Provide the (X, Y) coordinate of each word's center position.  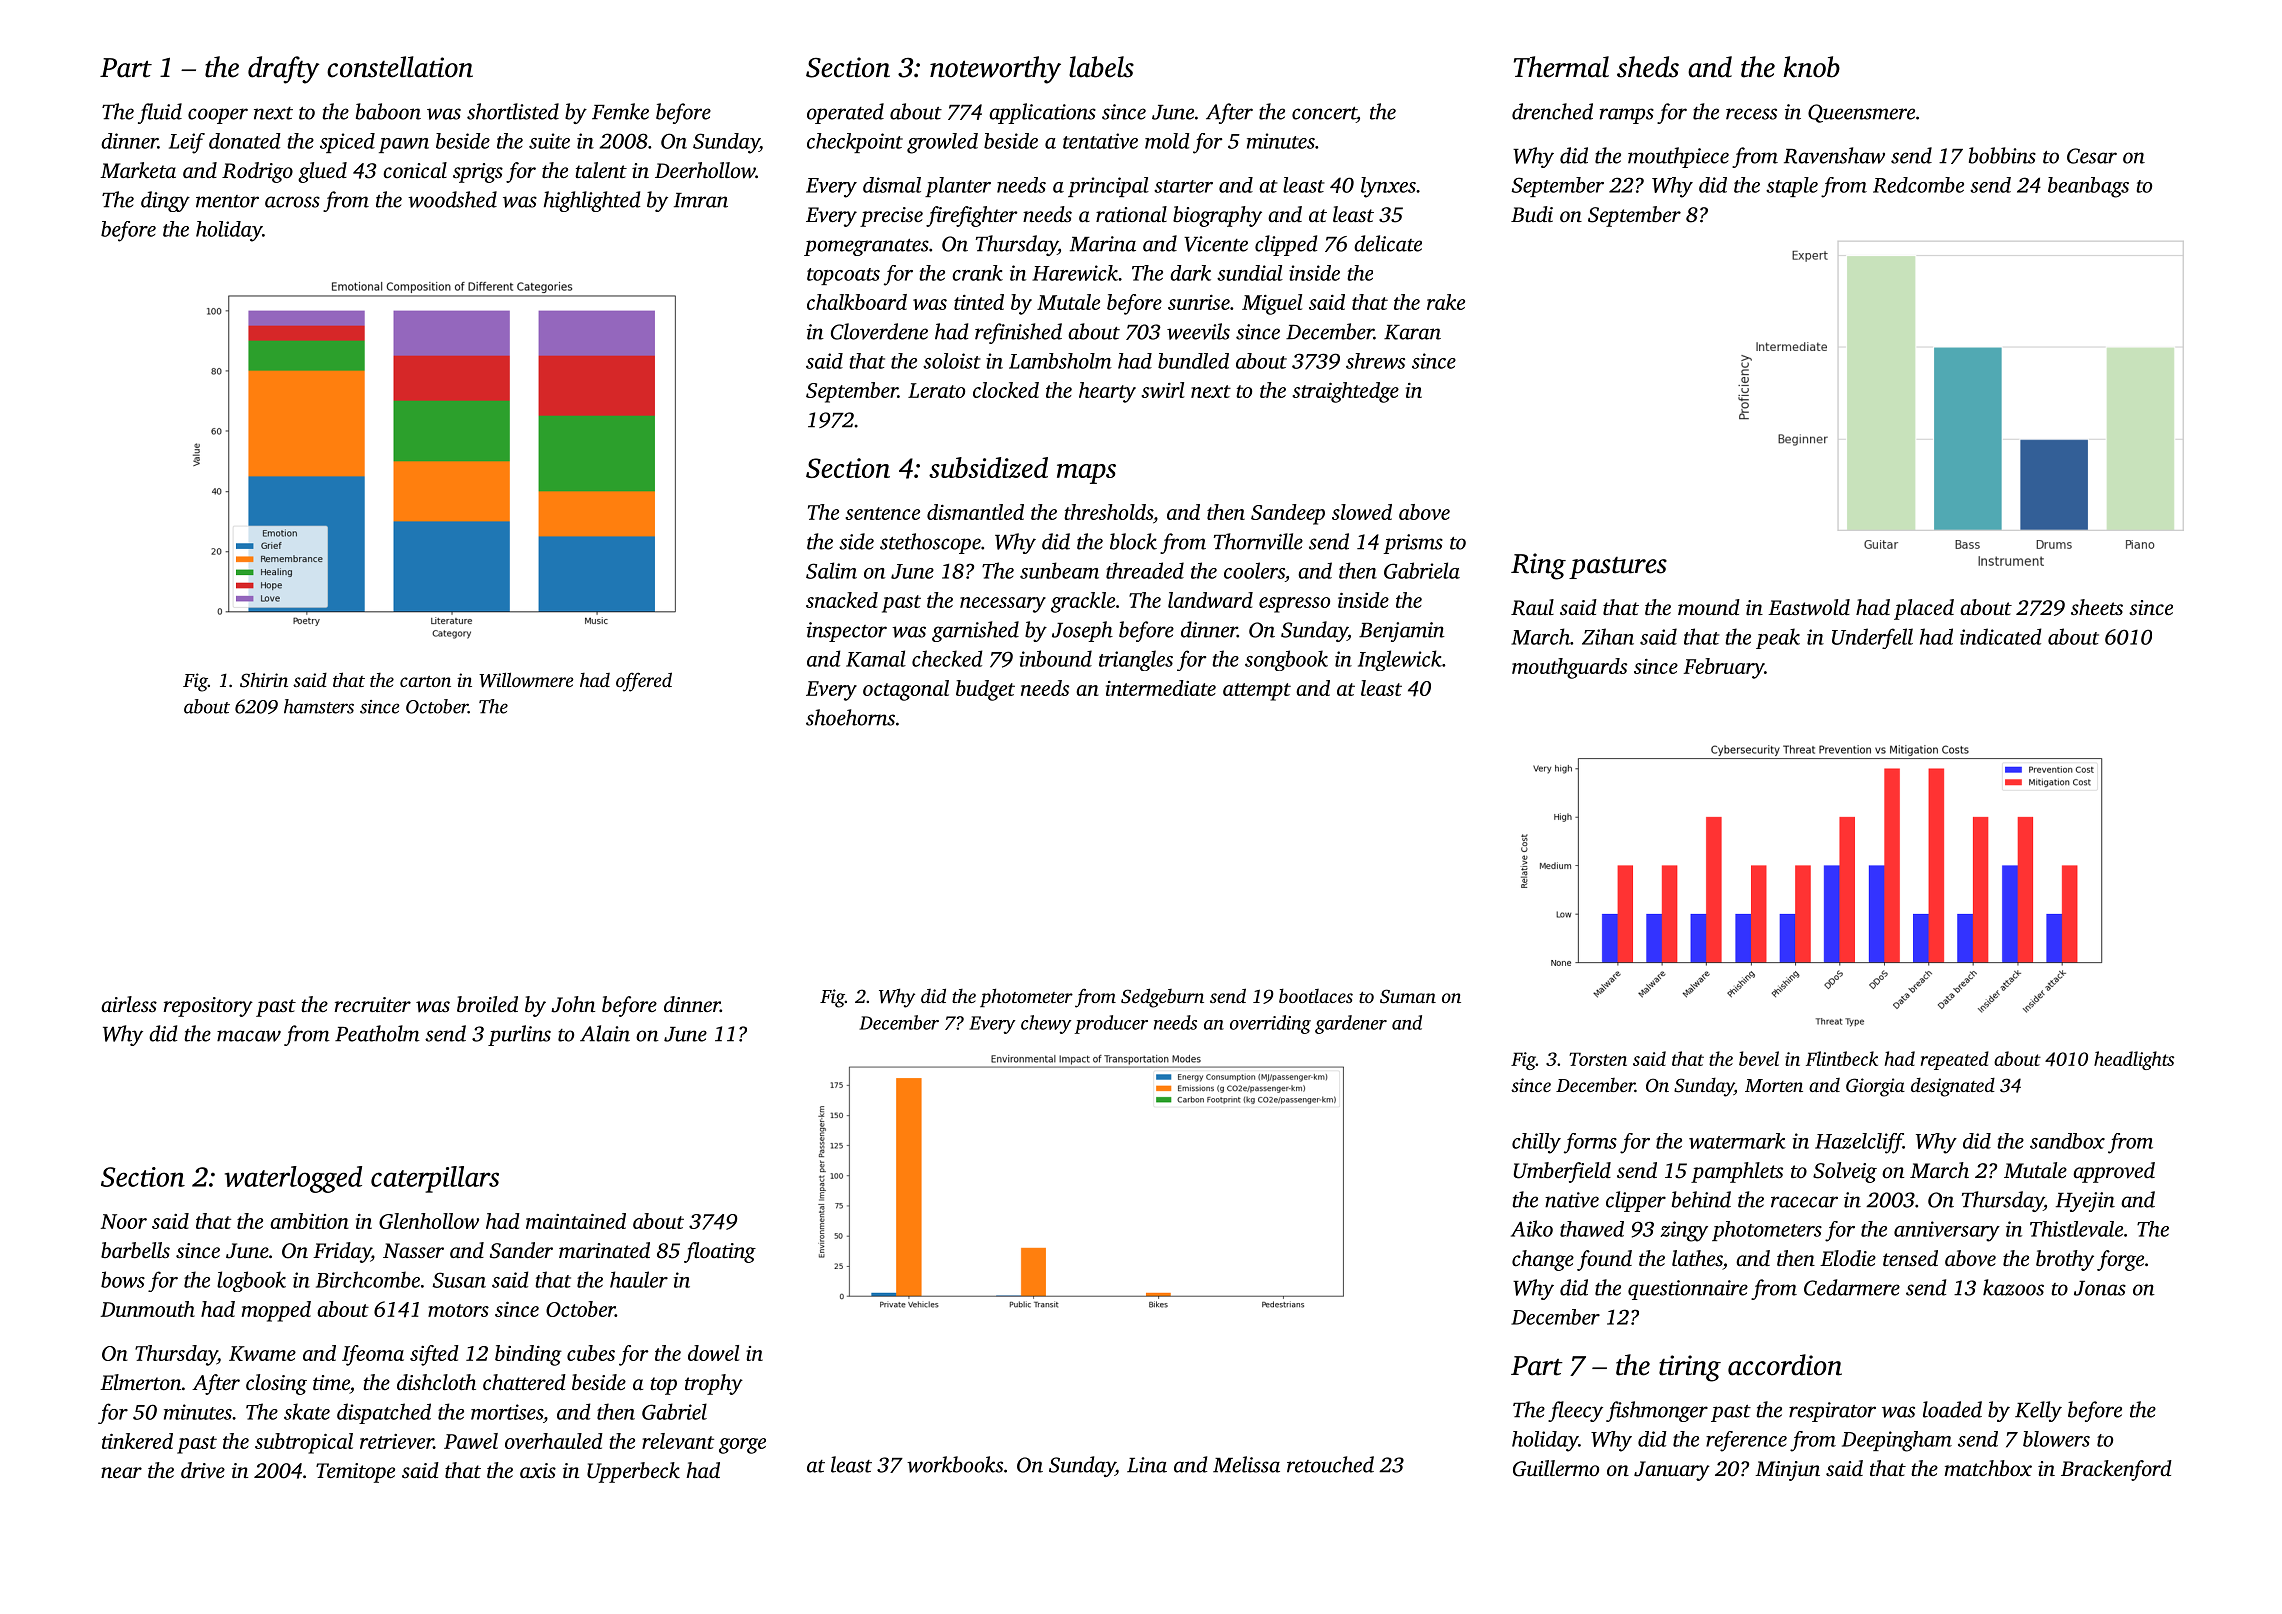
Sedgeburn (1162, 998)
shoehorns (850, 717)
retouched (1330, 1464)
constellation (400, 67)
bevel (1759, 1058)
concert (1324, 113)
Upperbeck (633, 1472)
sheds (1648, 67)
